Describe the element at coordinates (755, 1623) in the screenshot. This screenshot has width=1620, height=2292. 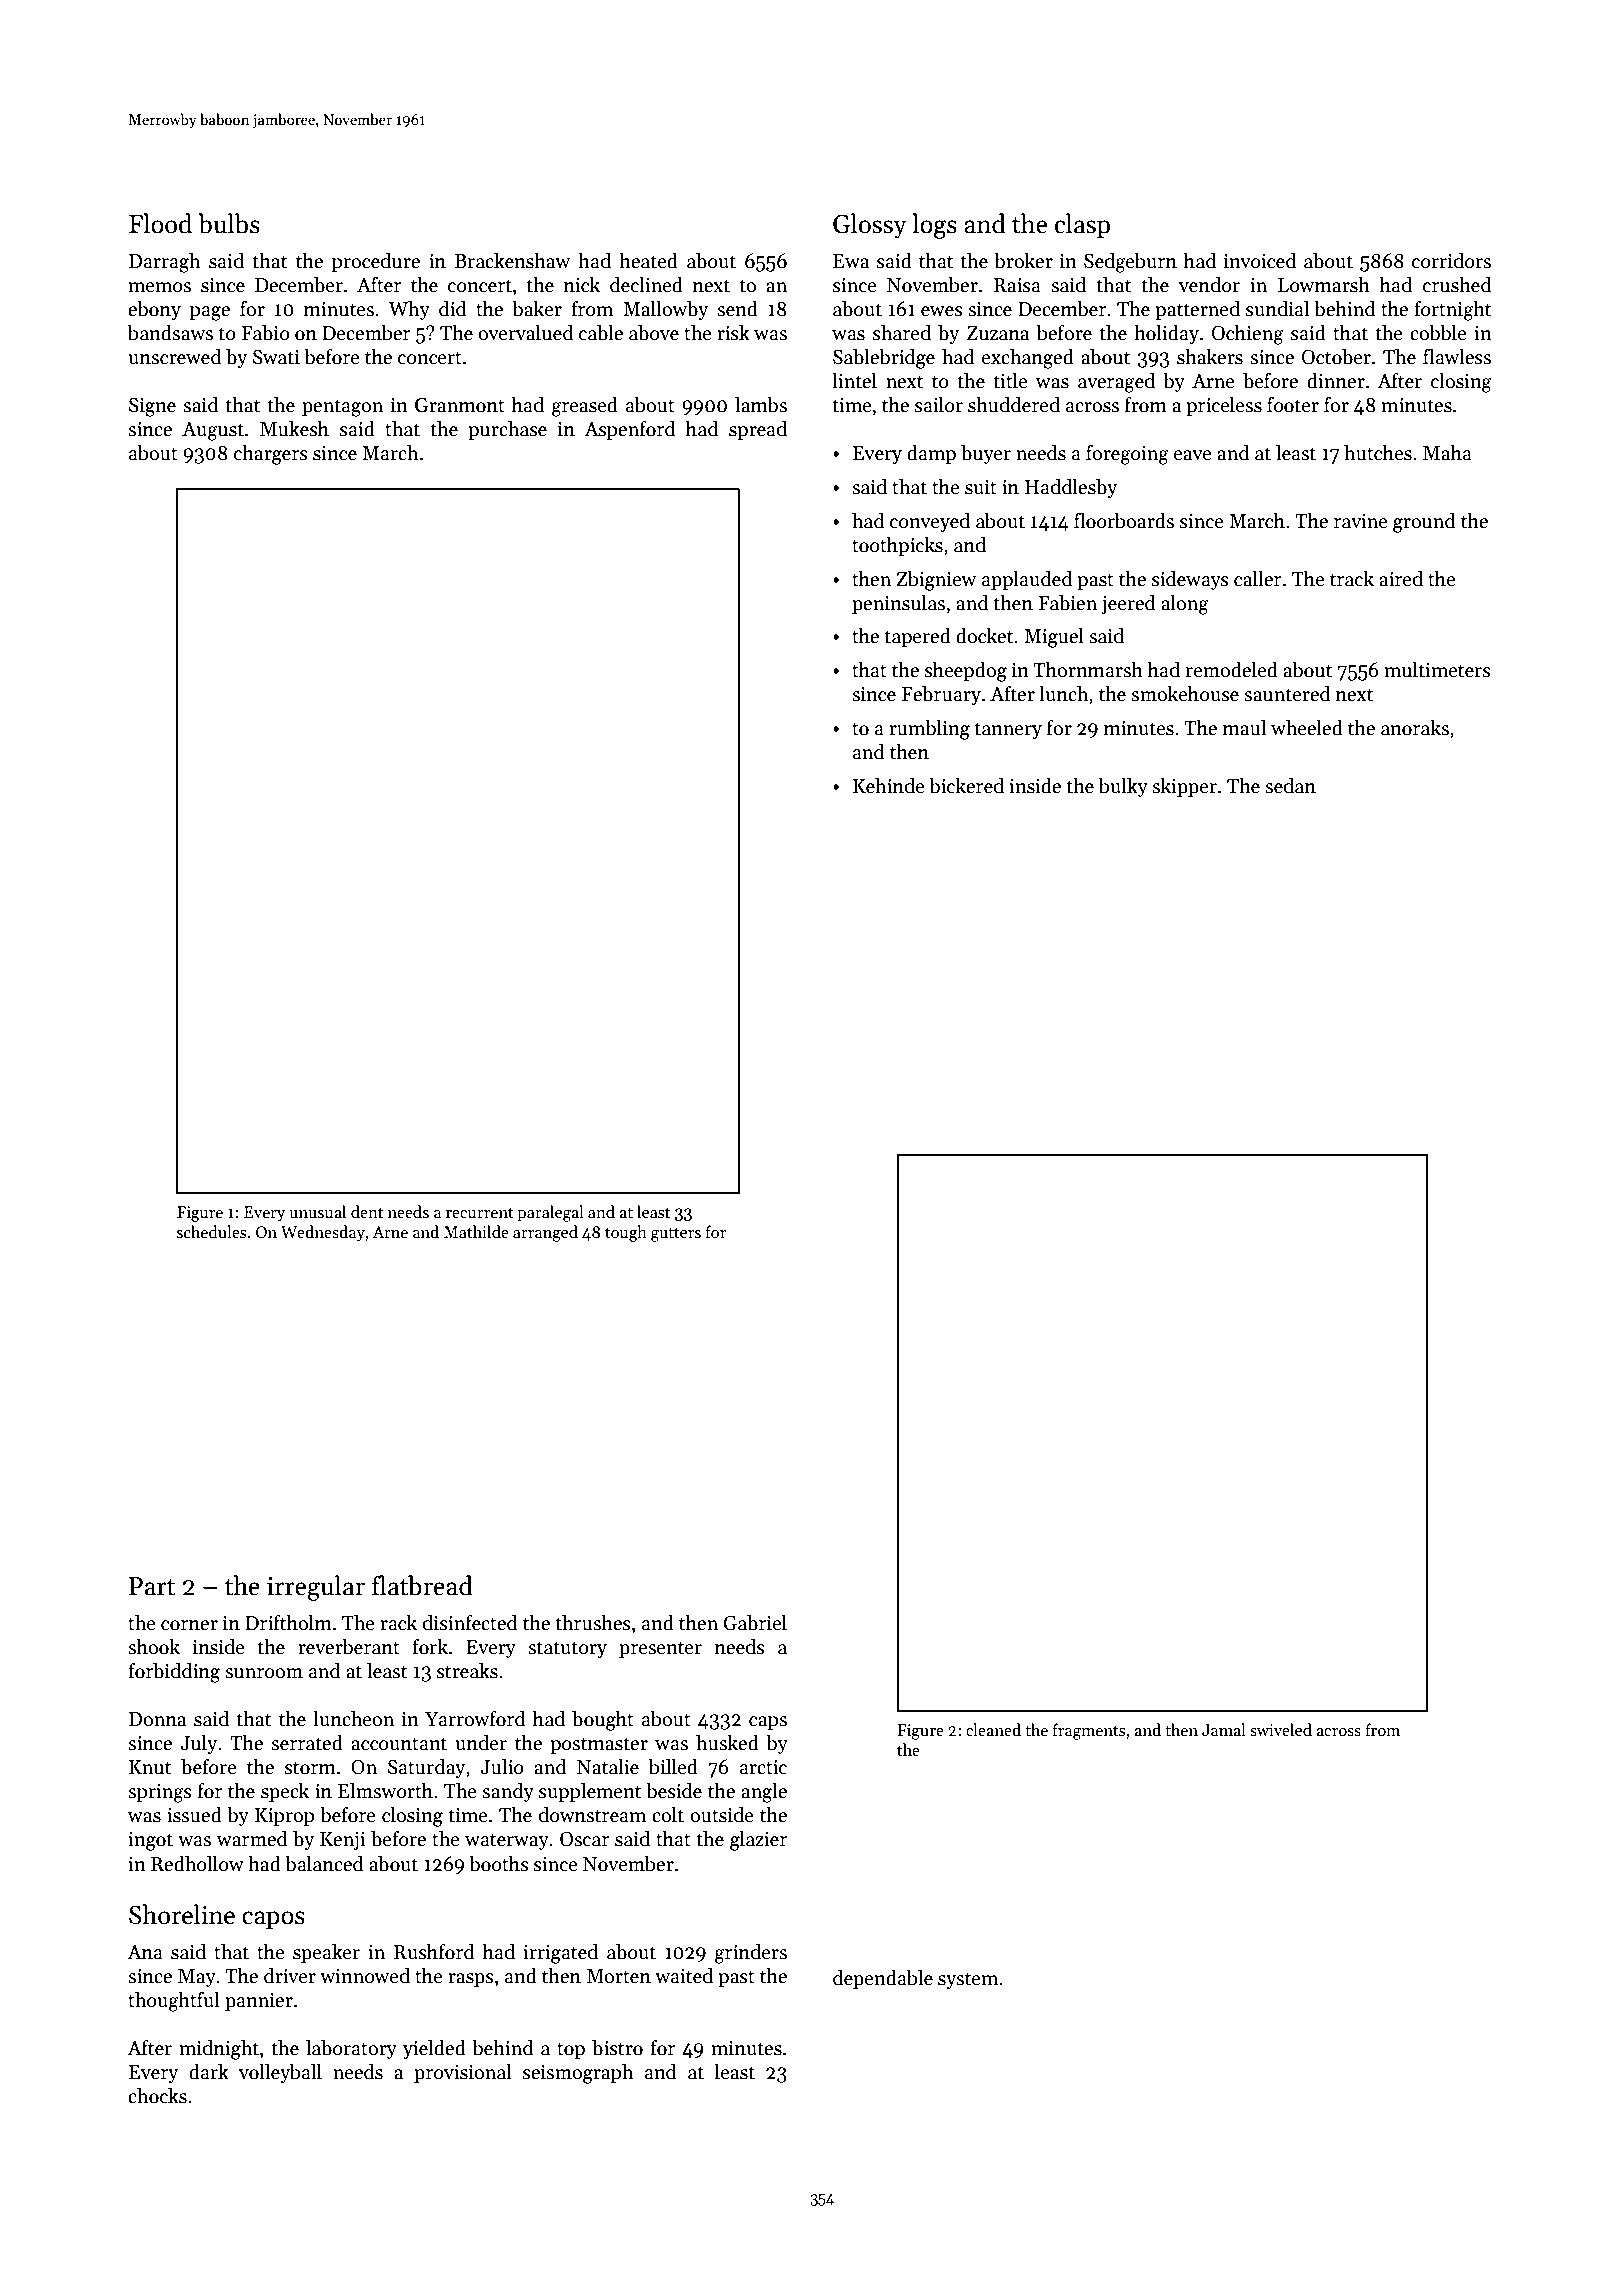
I see `Gabriel` at that location.
